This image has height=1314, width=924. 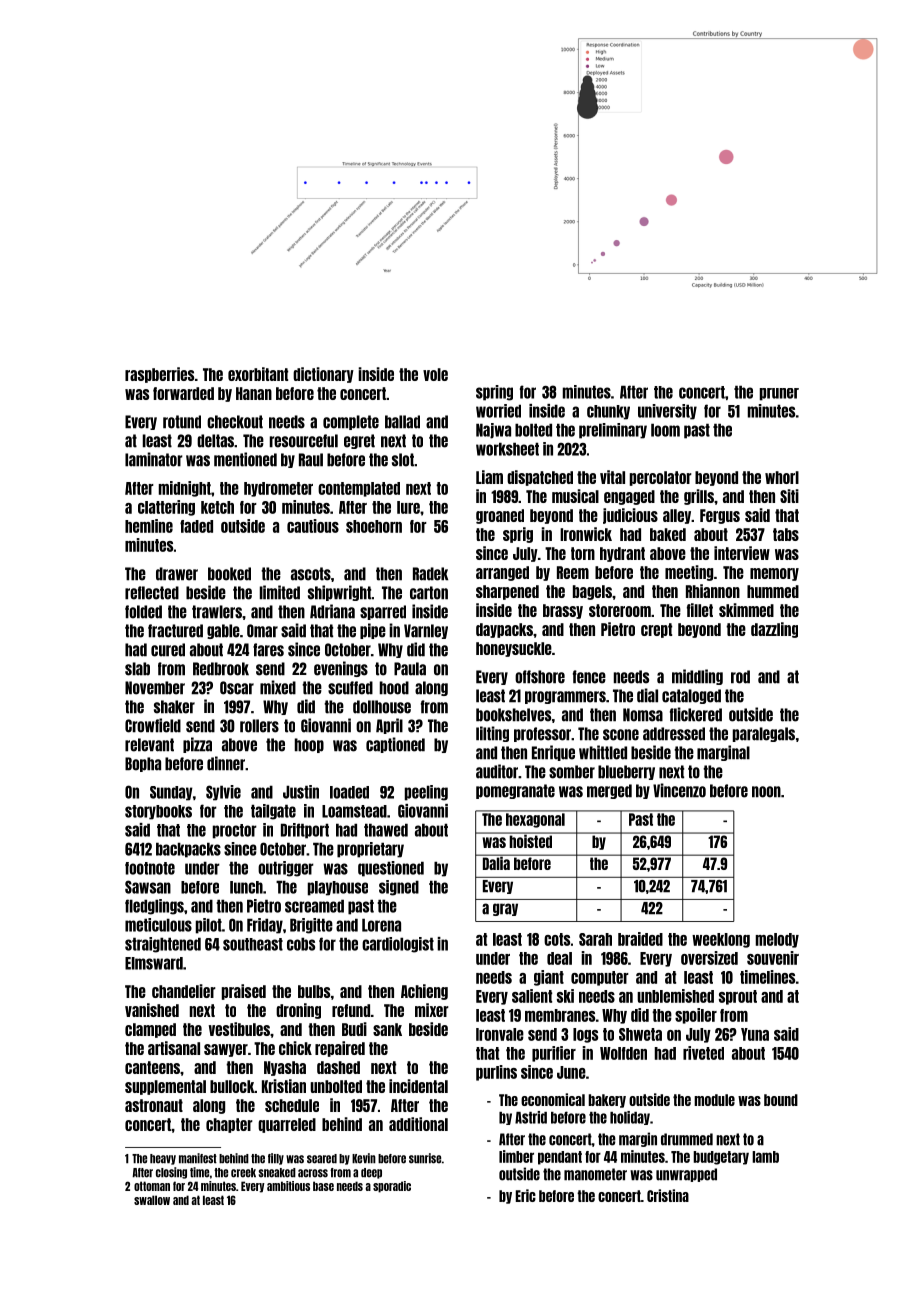 I want to click on Loamstead, so click(x=354, y=811).
